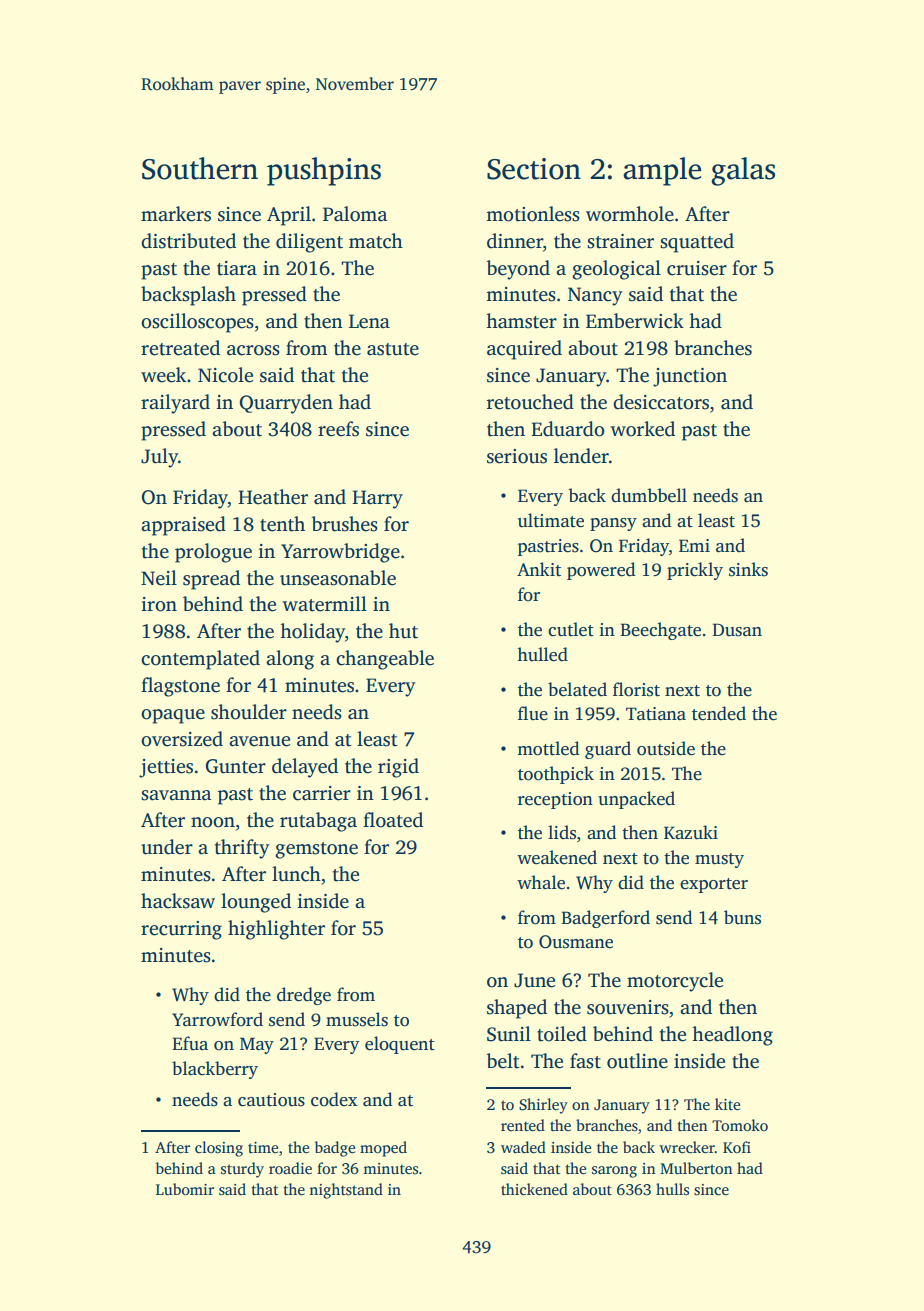  I want to click on moped, so click(383, 1149).
